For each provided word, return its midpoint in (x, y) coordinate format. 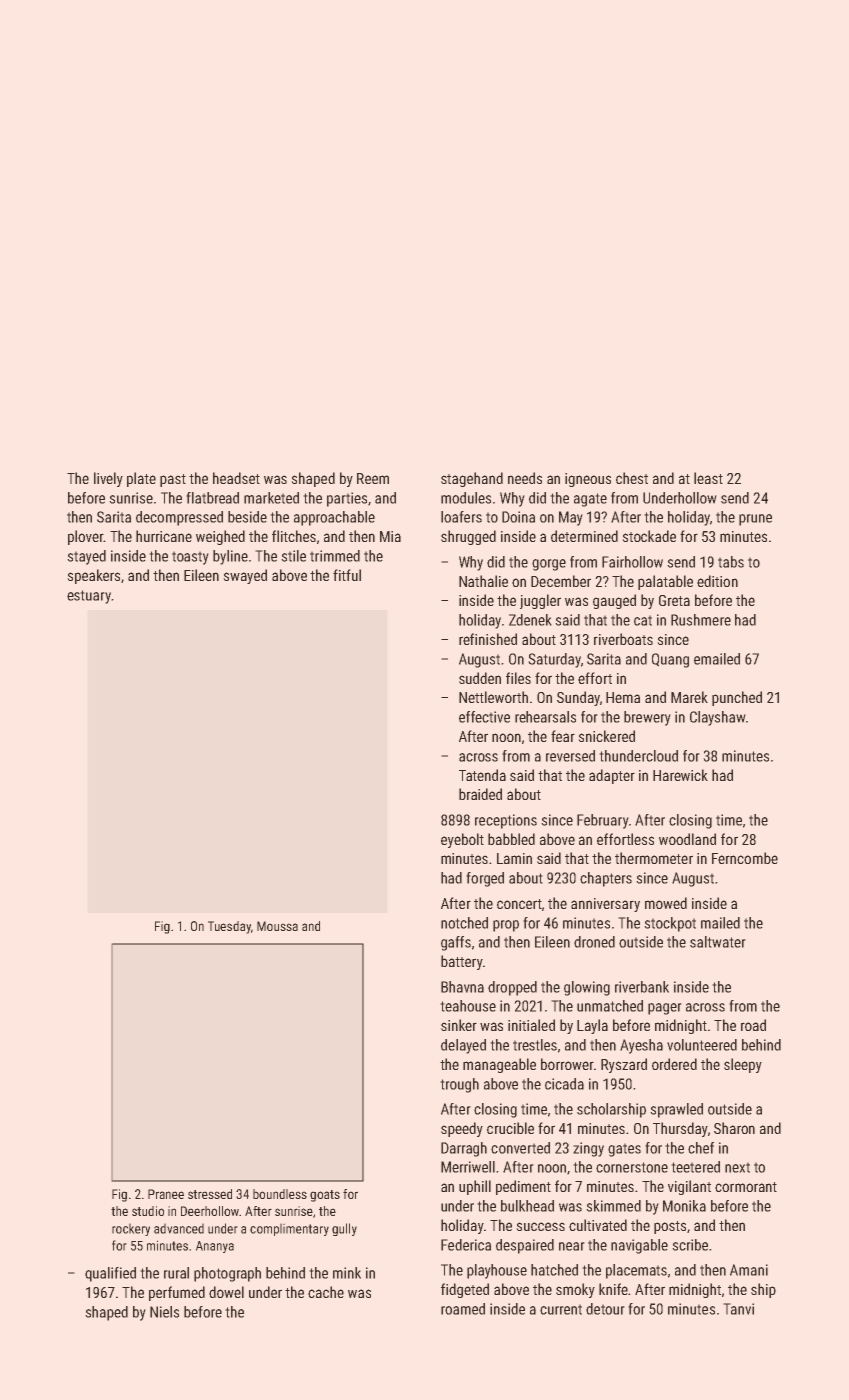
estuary (89, 597)
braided (480, 794)
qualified (110, 1274)
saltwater (718, 942)
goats (325, 1196)
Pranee (166, 1194)
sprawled (676, 1110)
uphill (475, 1187)
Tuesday (229, 927)
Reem (373, 478)
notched (464, 923)
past (173, 480)
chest (632, 478)
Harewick (680, 775)
